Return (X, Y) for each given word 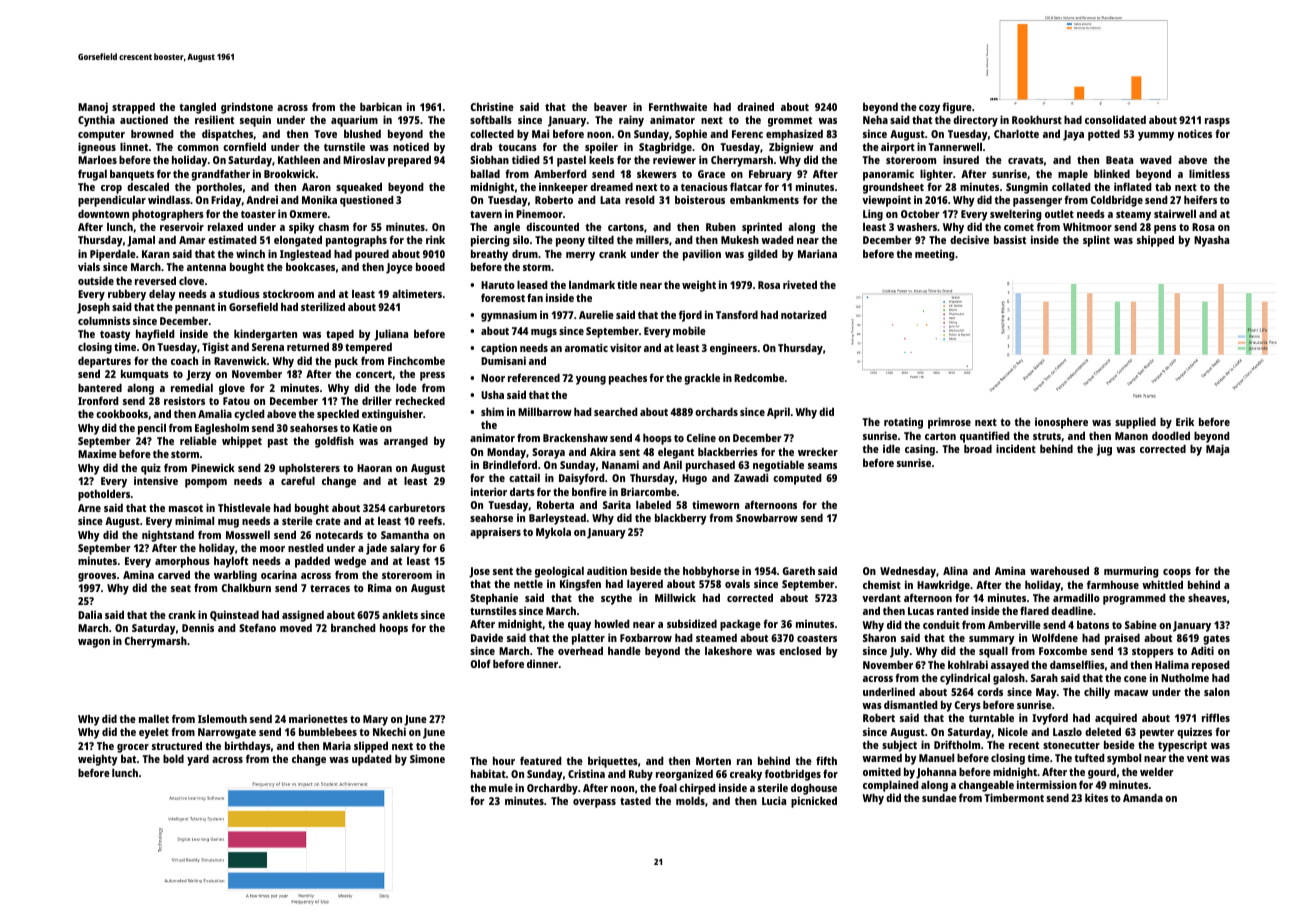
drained (755, 106)
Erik (1185, 421)
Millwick (675, 597)
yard (198, 760)
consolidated (1115, 119)
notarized (804, 314)
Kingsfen (580, 585)
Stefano (257, 627)
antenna (206, 267)
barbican (381, 106)
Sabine (1141, 624)
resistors (184, 400)
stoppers (1153, 653)
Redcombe (759, 377)
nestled (306, 547)
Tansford (737, 314)
